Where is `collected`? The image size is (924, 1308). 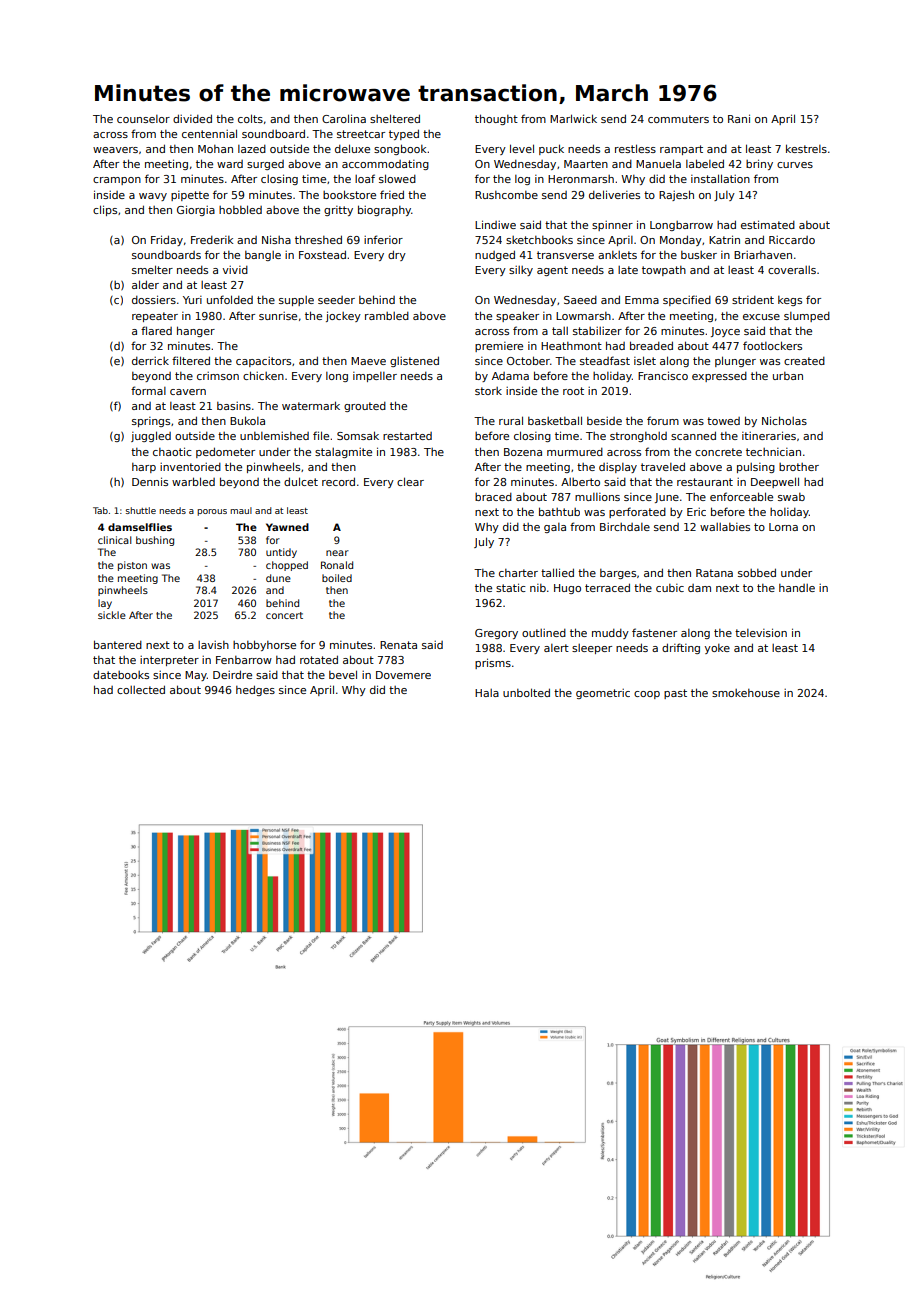 collected is located at coordinates (141, 689).
